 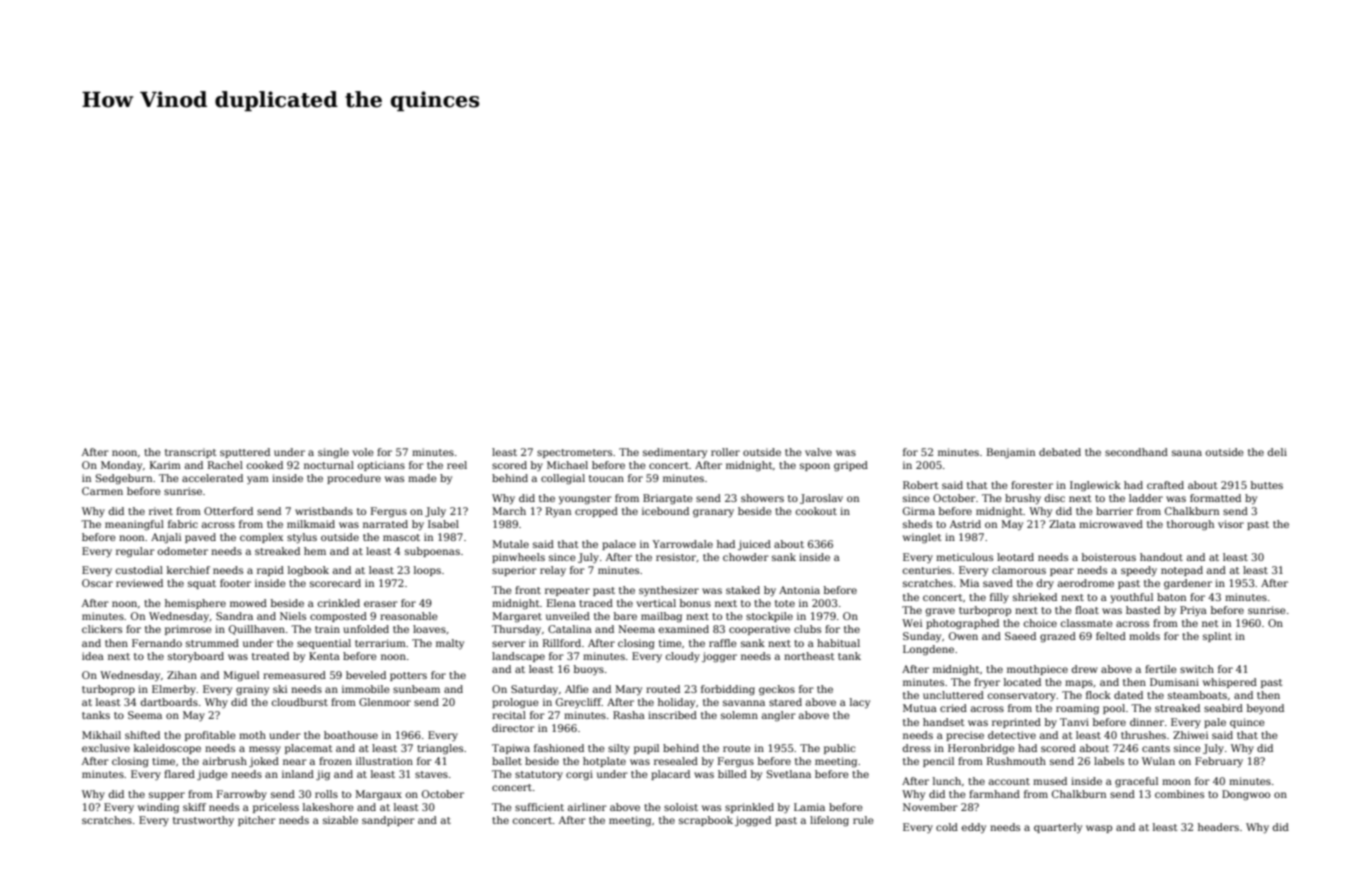 I want to click on Inglewick, so click(x=1095, y=486).
